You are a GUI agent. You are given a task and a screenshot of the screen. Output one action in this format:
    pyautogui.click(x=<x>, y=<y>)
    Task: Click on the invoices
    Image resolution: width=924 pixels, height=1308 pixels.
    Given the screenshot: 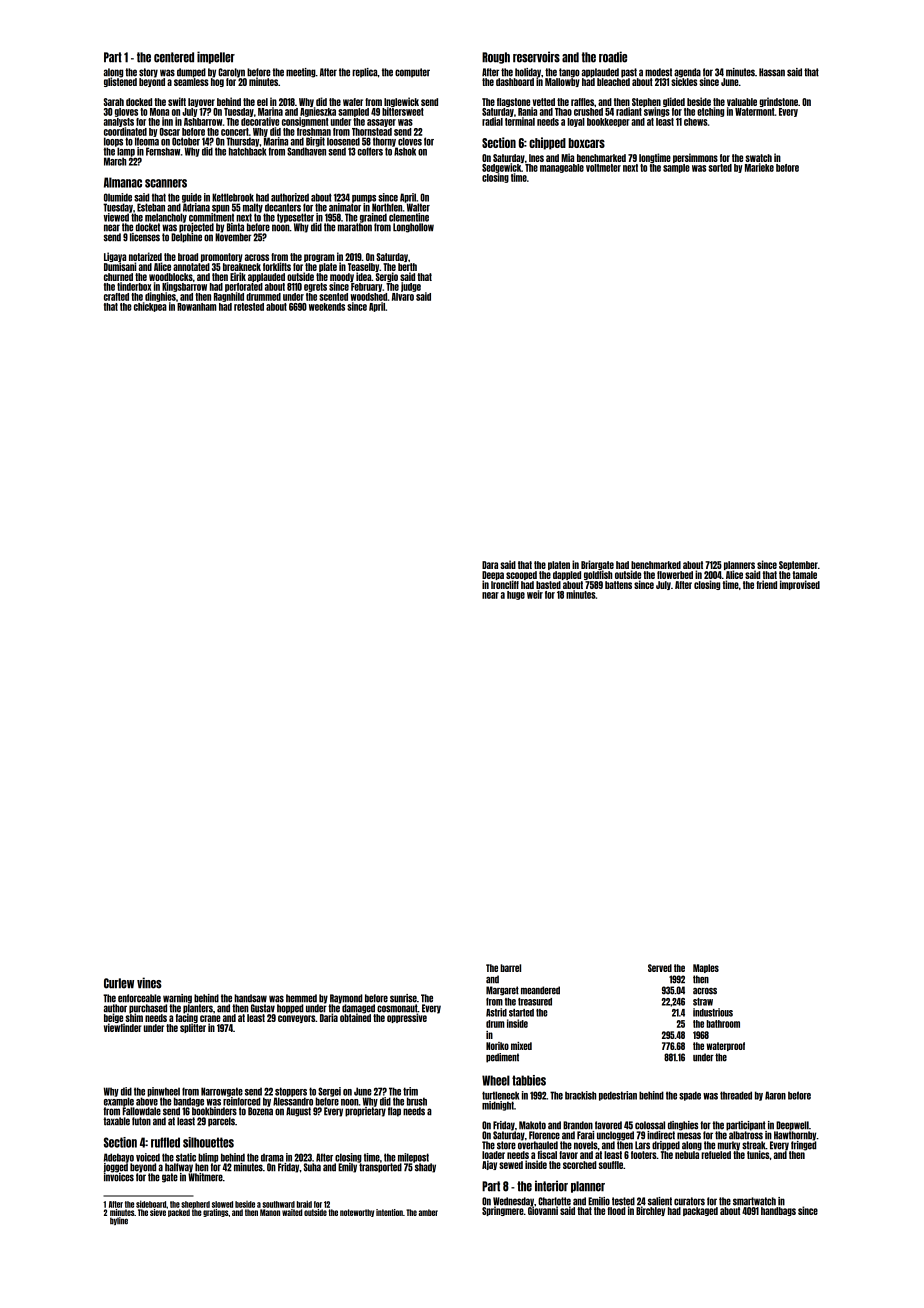 What is the action you would take?
    pyautogui.click(x=119, y=1177)
